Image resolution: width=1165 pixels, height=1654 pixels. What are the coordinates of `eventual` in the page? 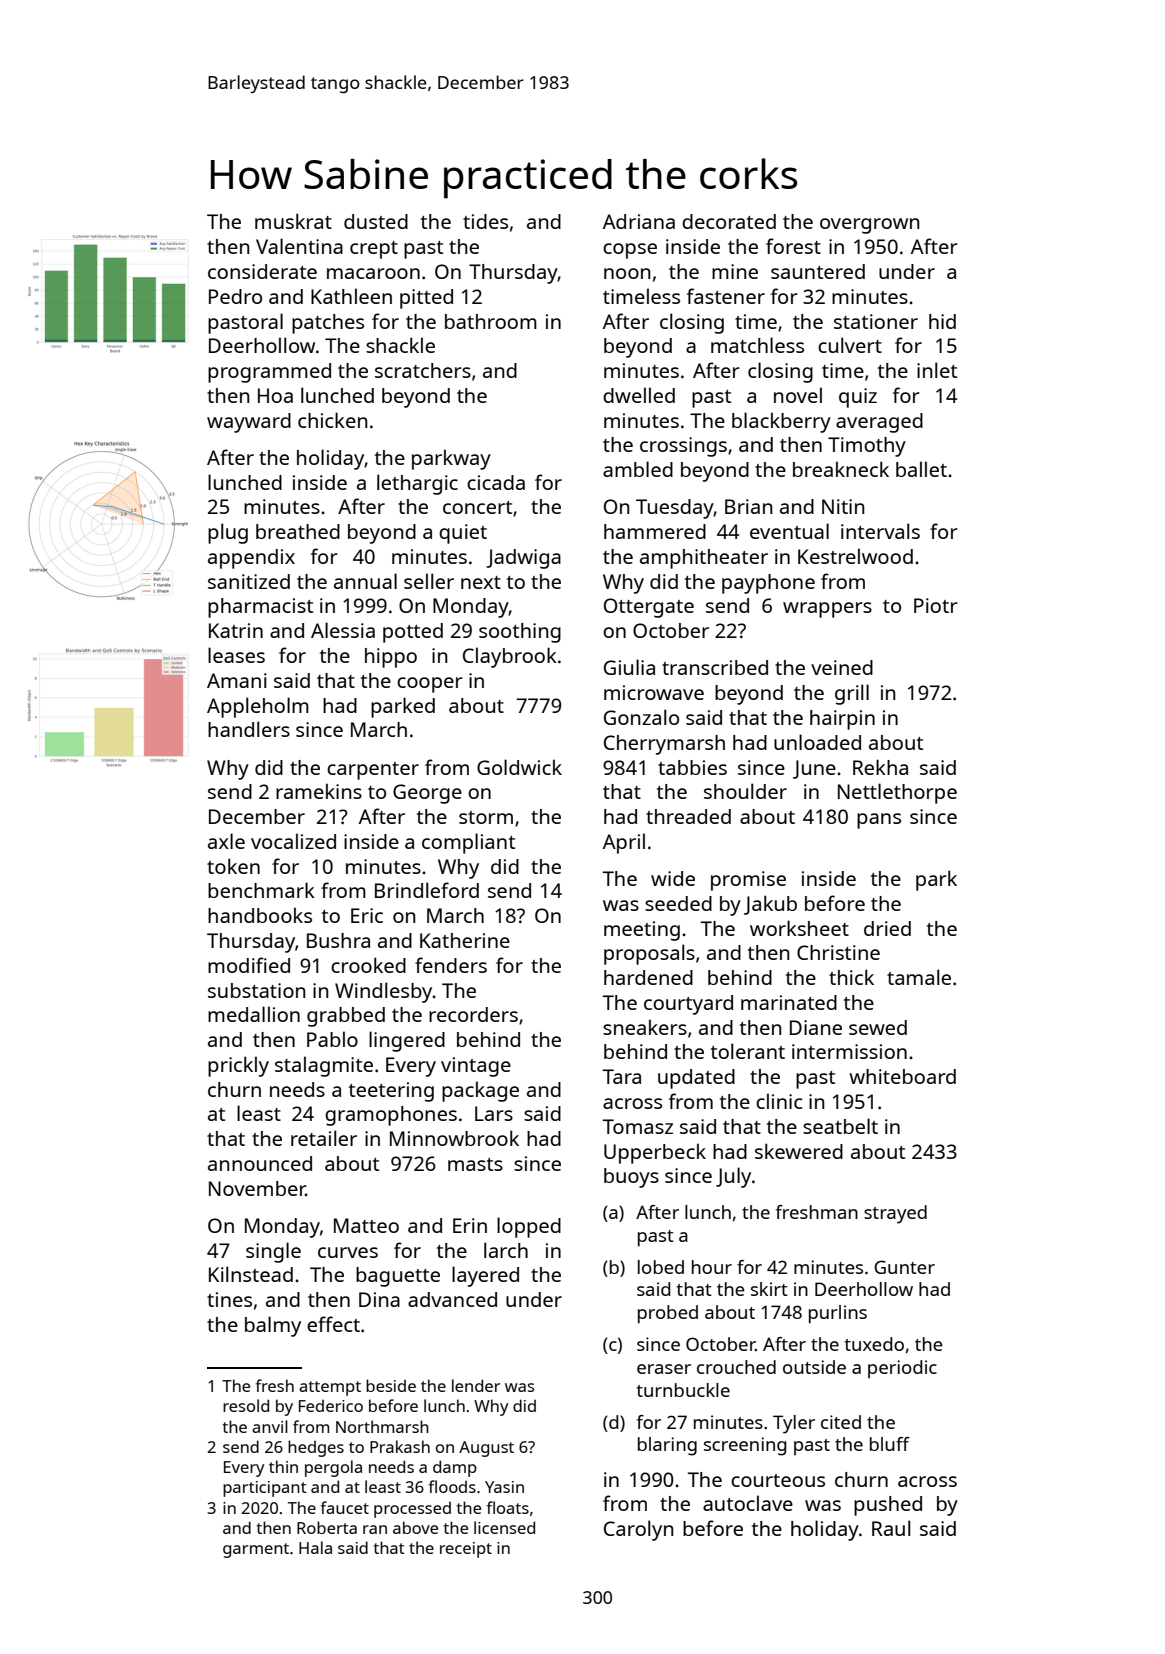 It's located at (789, 531).
